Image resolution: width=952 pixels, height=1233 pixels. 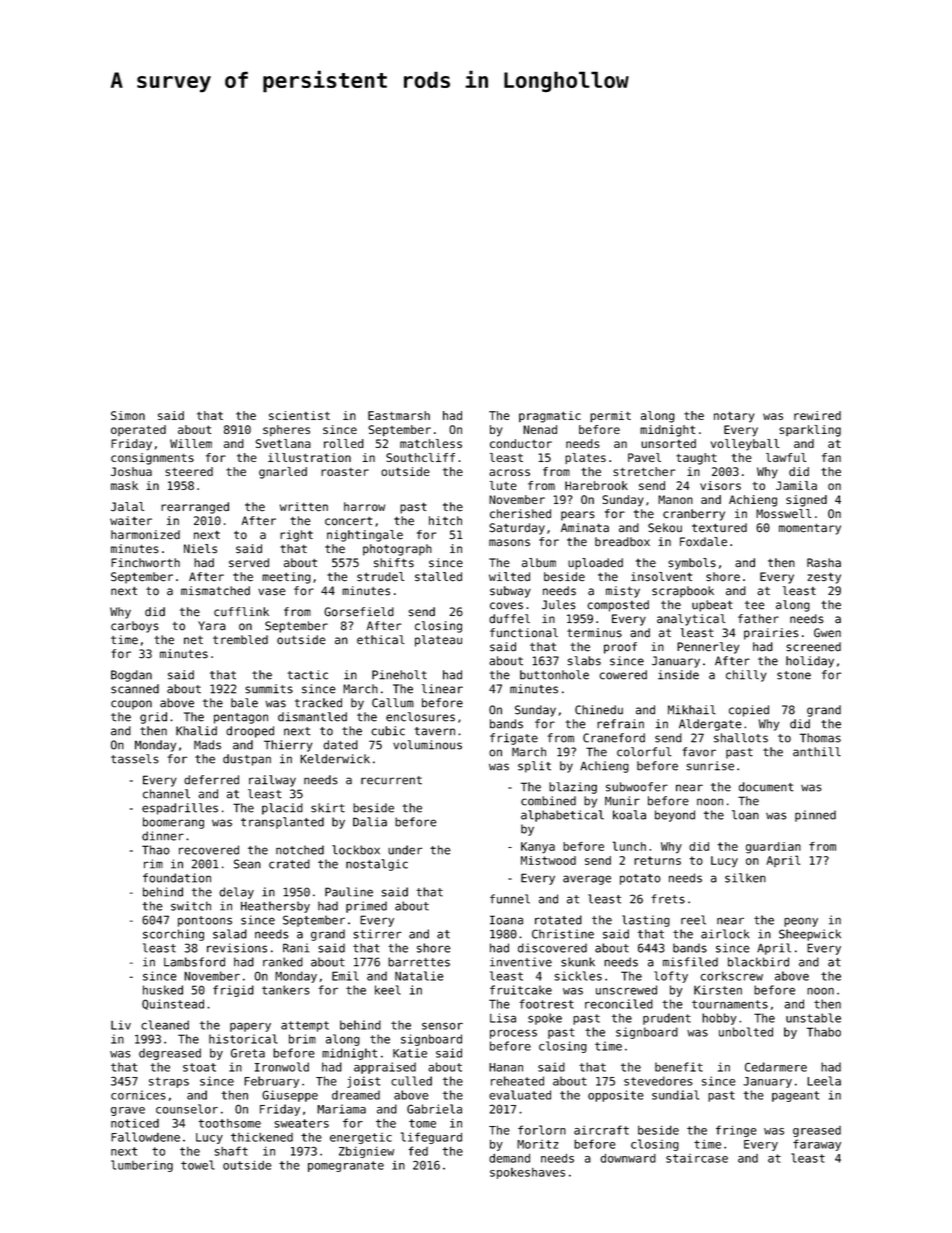 What do you see at coordinates (349, 892) in the page?
I see `Pauline` at bounding box center [349, 892].
